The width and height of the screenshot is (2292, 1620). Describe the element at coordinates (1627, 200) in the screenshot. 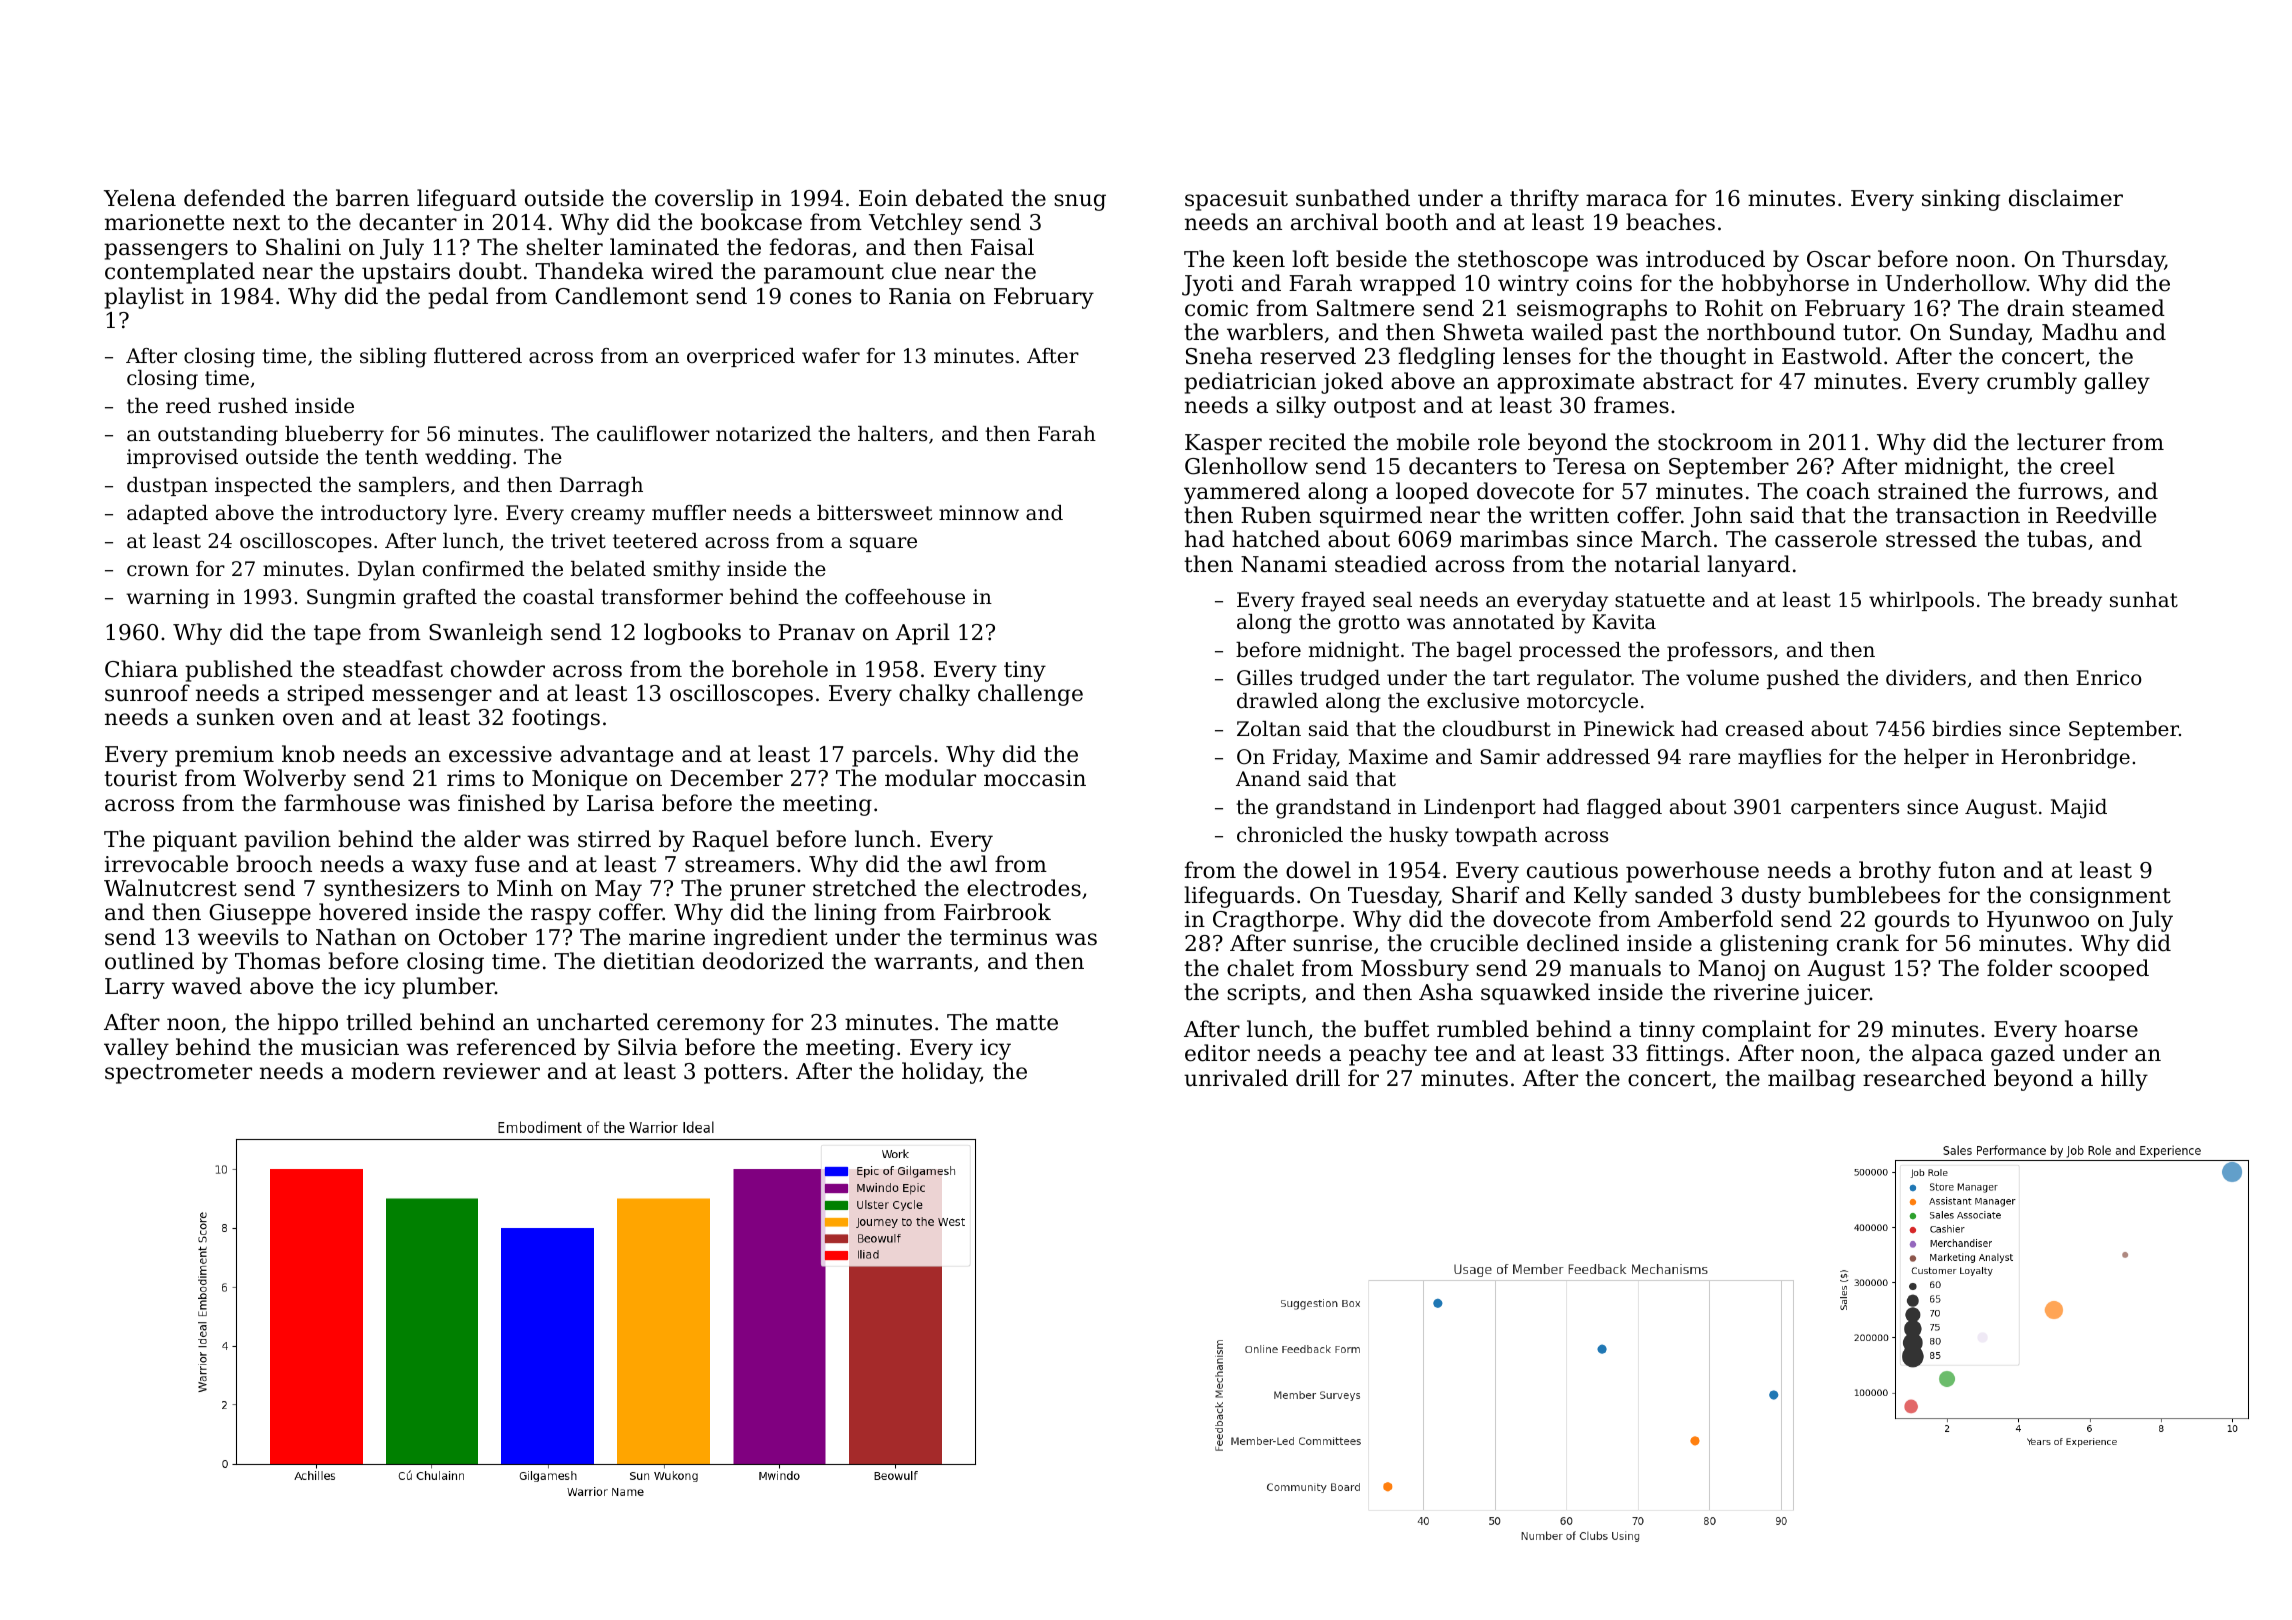

I see `maraca` at that location.
